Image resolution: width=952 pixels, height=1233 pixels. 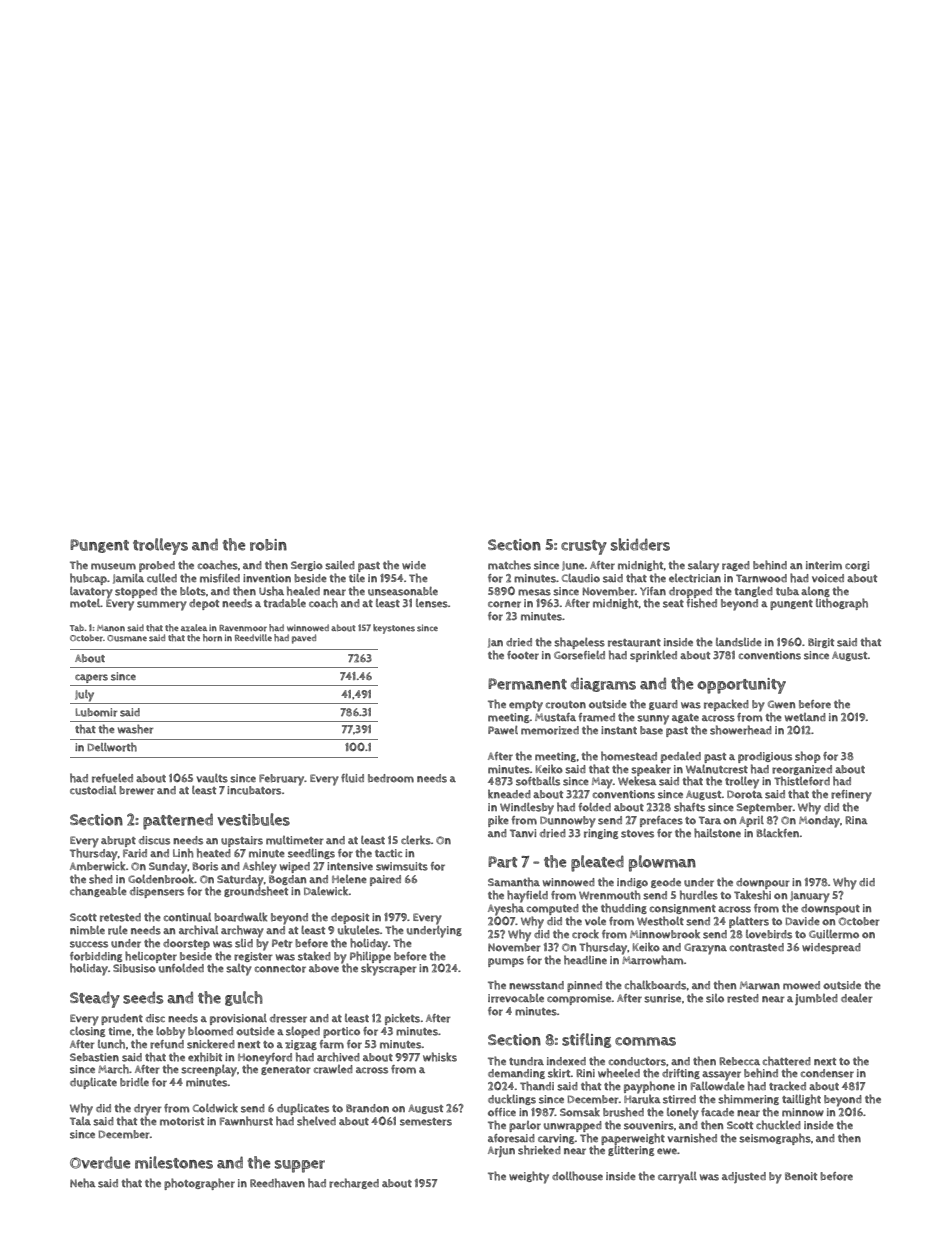 I want to click on office, so click(x=502, y=1112).
